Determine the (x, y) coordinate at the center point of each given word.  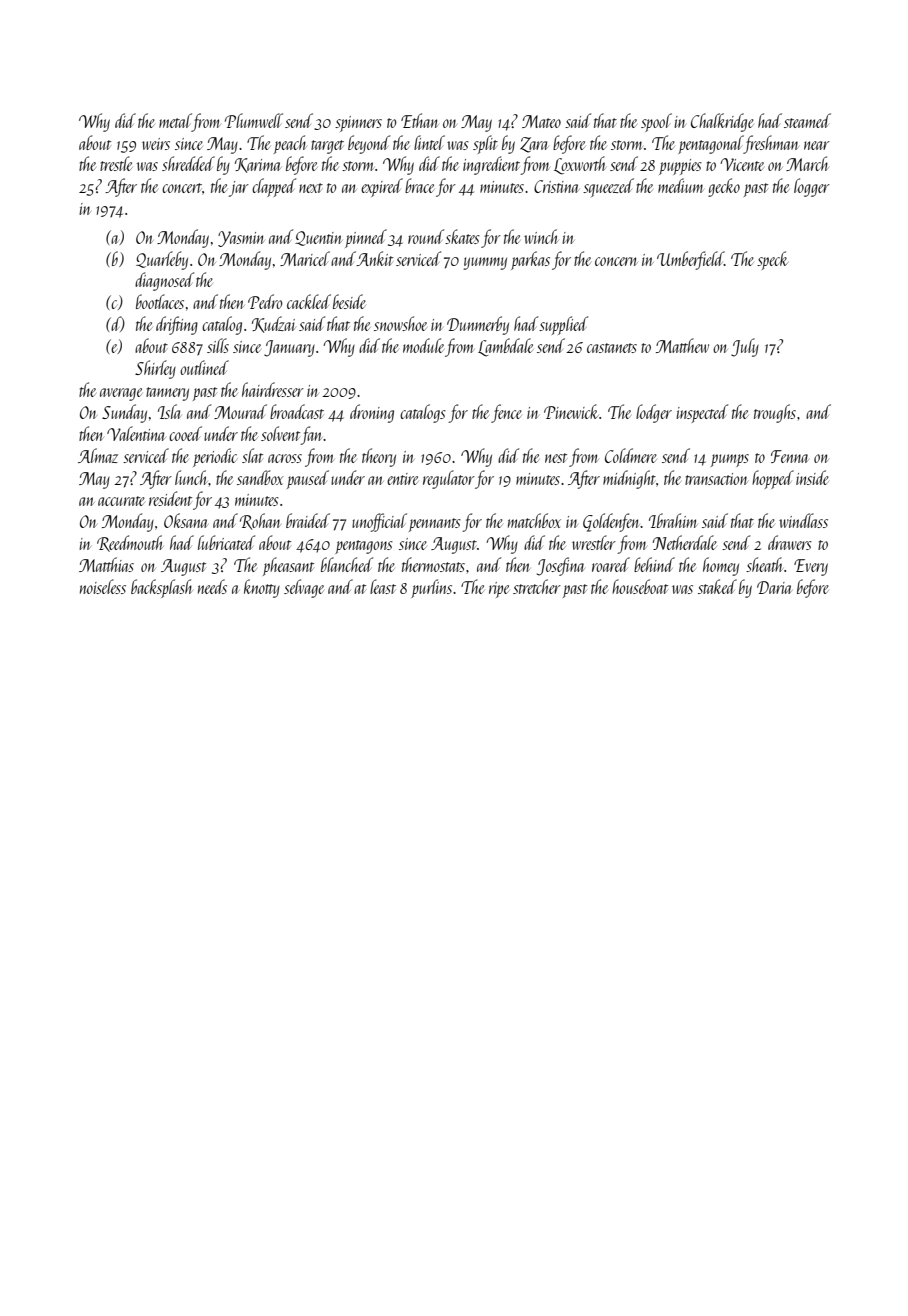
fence (506, 413)
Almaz (98, 455)
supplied (563, 325)
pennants (435, 525)
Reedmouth (130, 543)
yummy (485, 263)
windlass (803, 520)
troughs (775, 413)
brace (419, 185)
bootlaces (160, 301)
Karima (258, 165)
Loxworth (580, 165)
